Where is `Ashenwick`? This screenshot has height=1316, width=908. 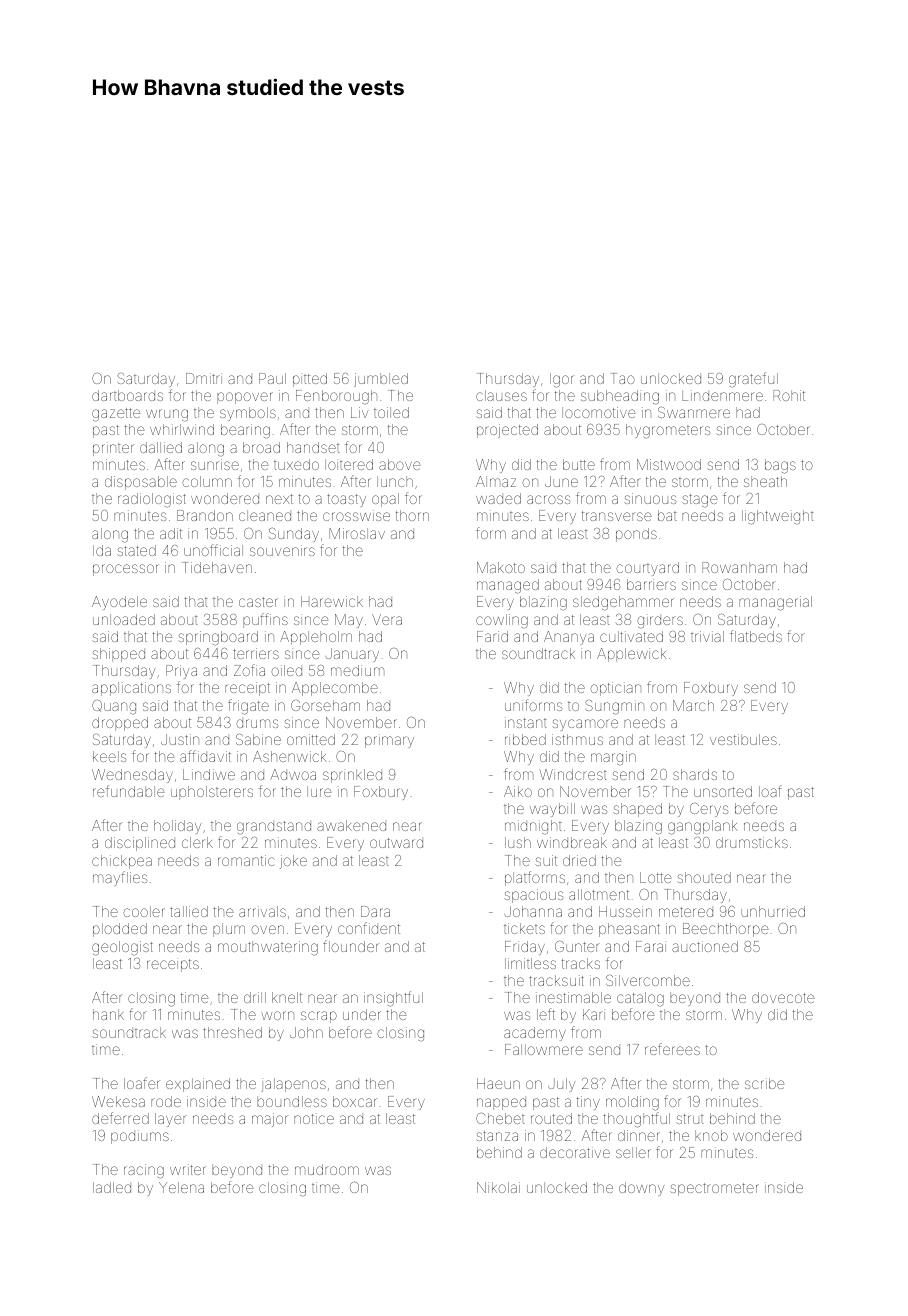
Ashenwick is located at coordinates (289, 756).
